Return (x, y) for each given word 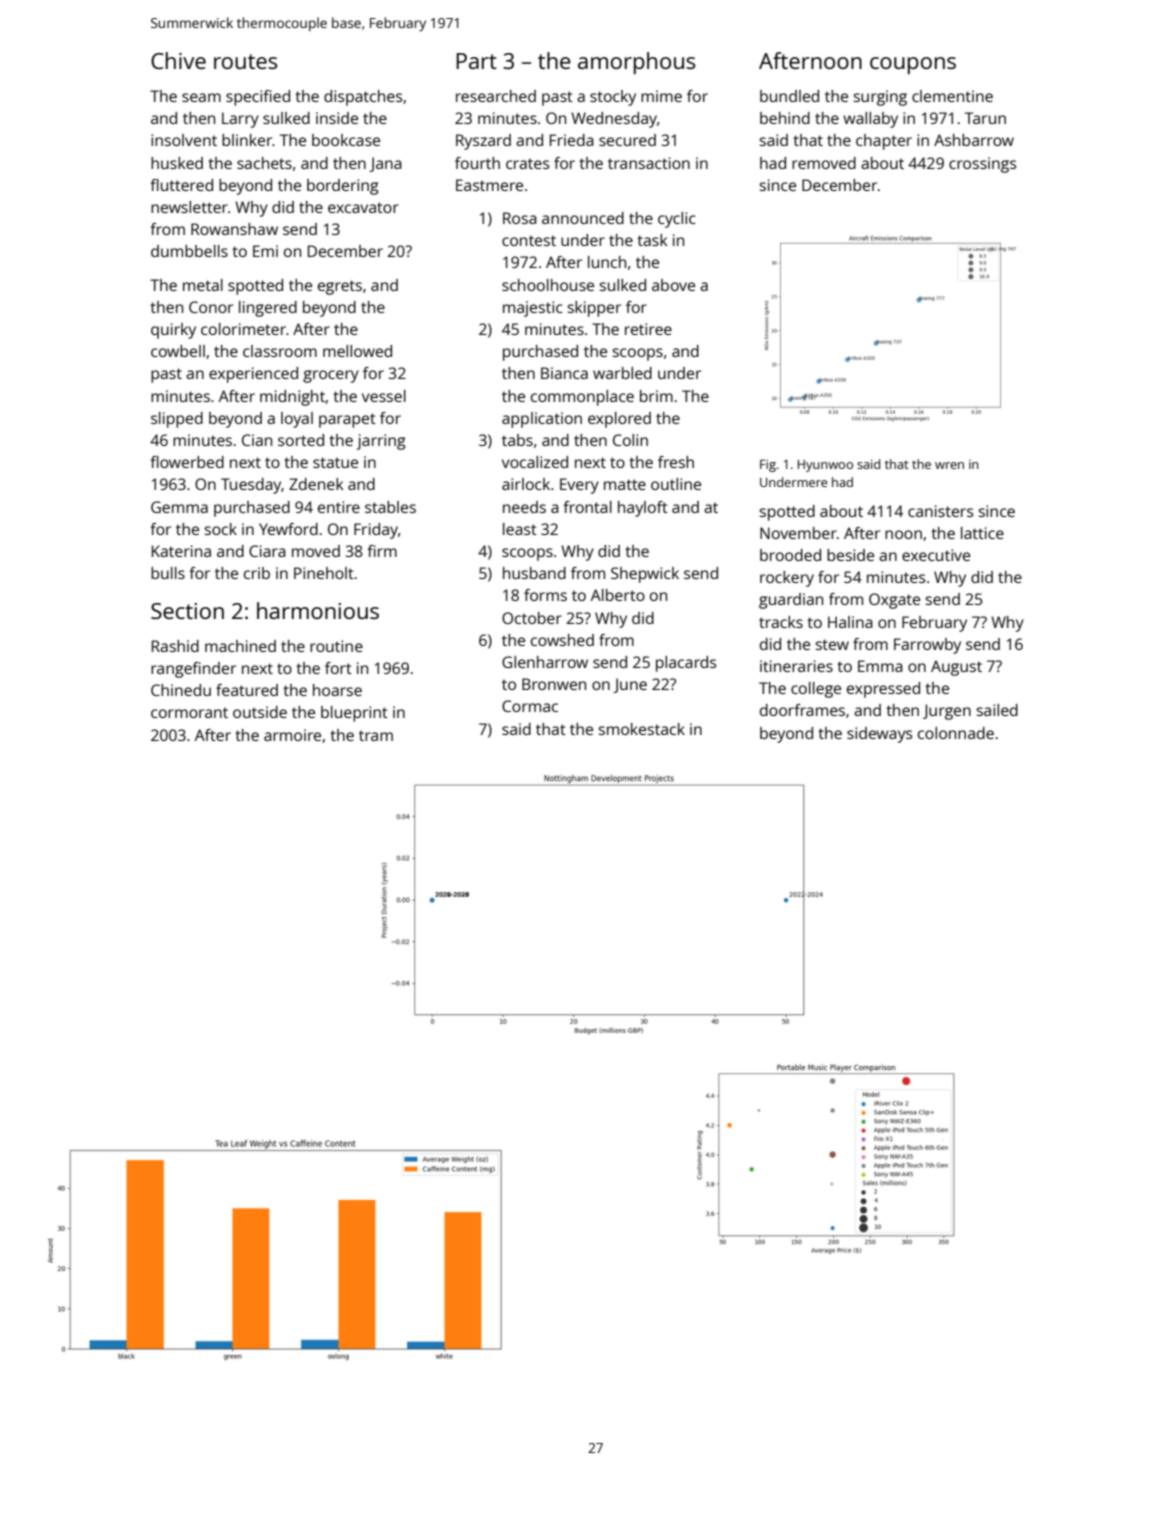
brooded (790, 555)
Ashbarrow (974, 140)
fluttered (181, 185)
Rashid (175, 646)
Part (476, 61)
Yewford (288, 529)
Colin (630, 440)
